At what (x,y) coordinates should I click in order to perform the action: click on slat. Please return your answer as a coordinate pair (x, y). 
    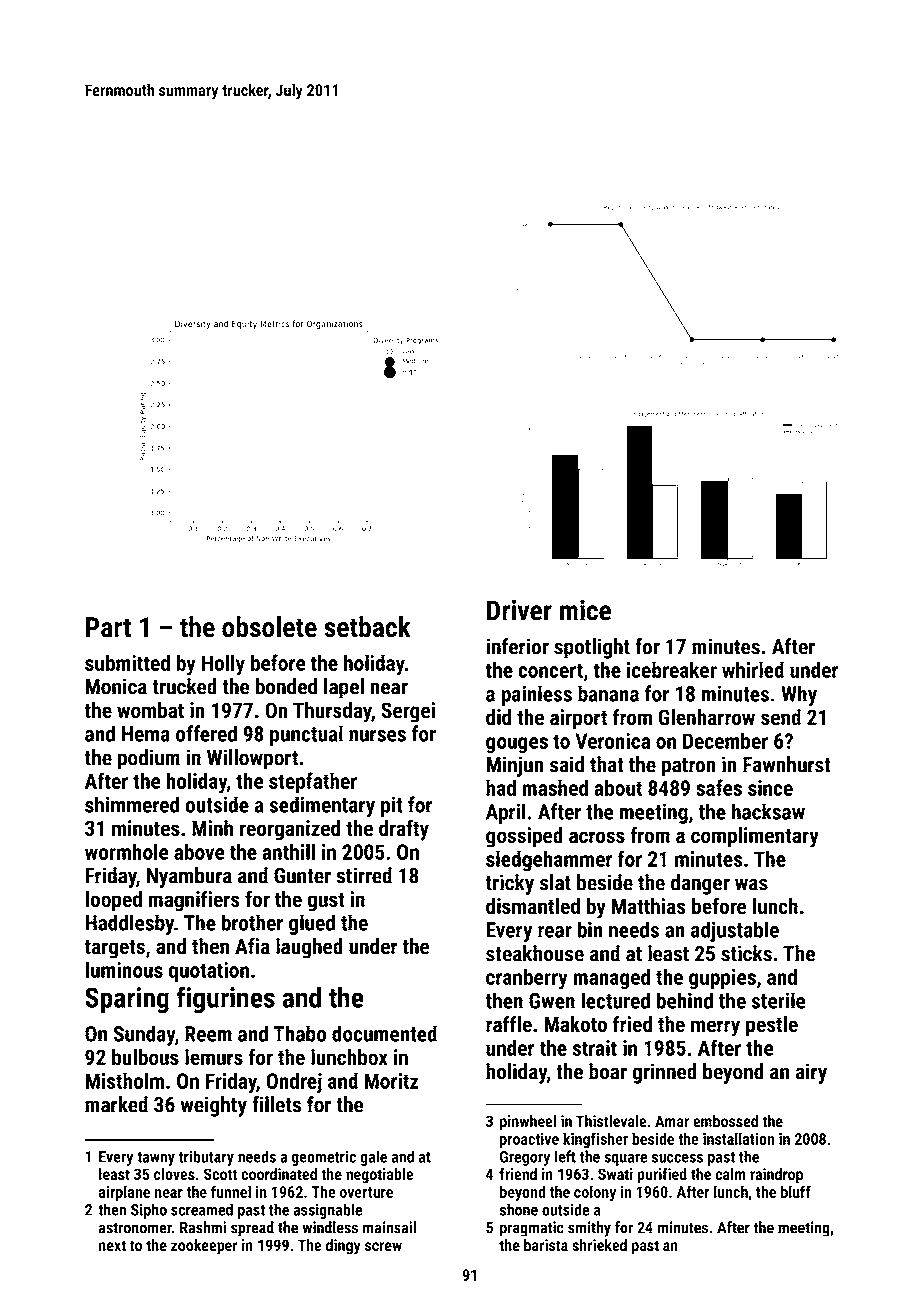
    Looking at the image, I should click on (555, 882).
